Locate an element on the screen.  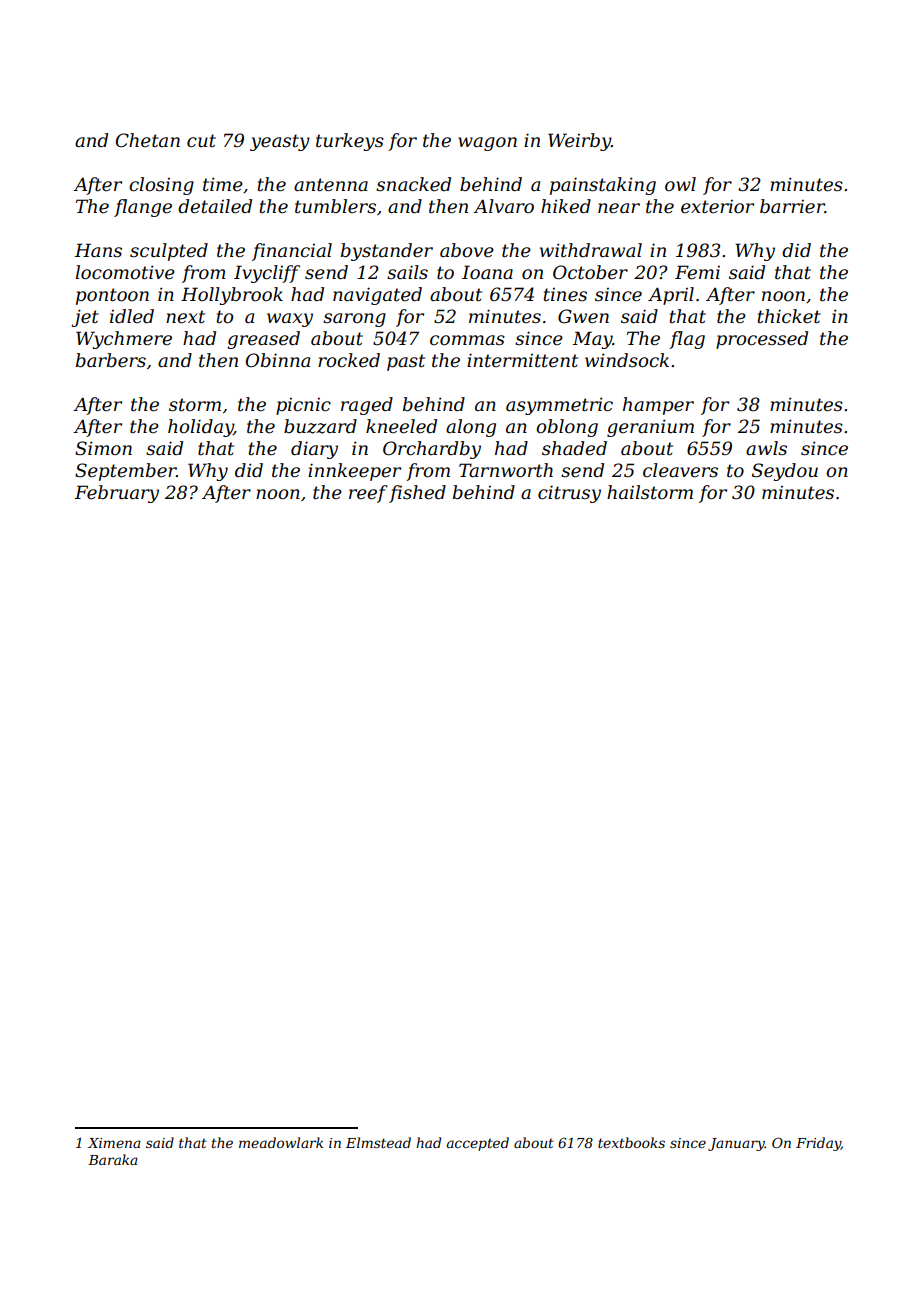
January is located at coordinates (736, 1144).
